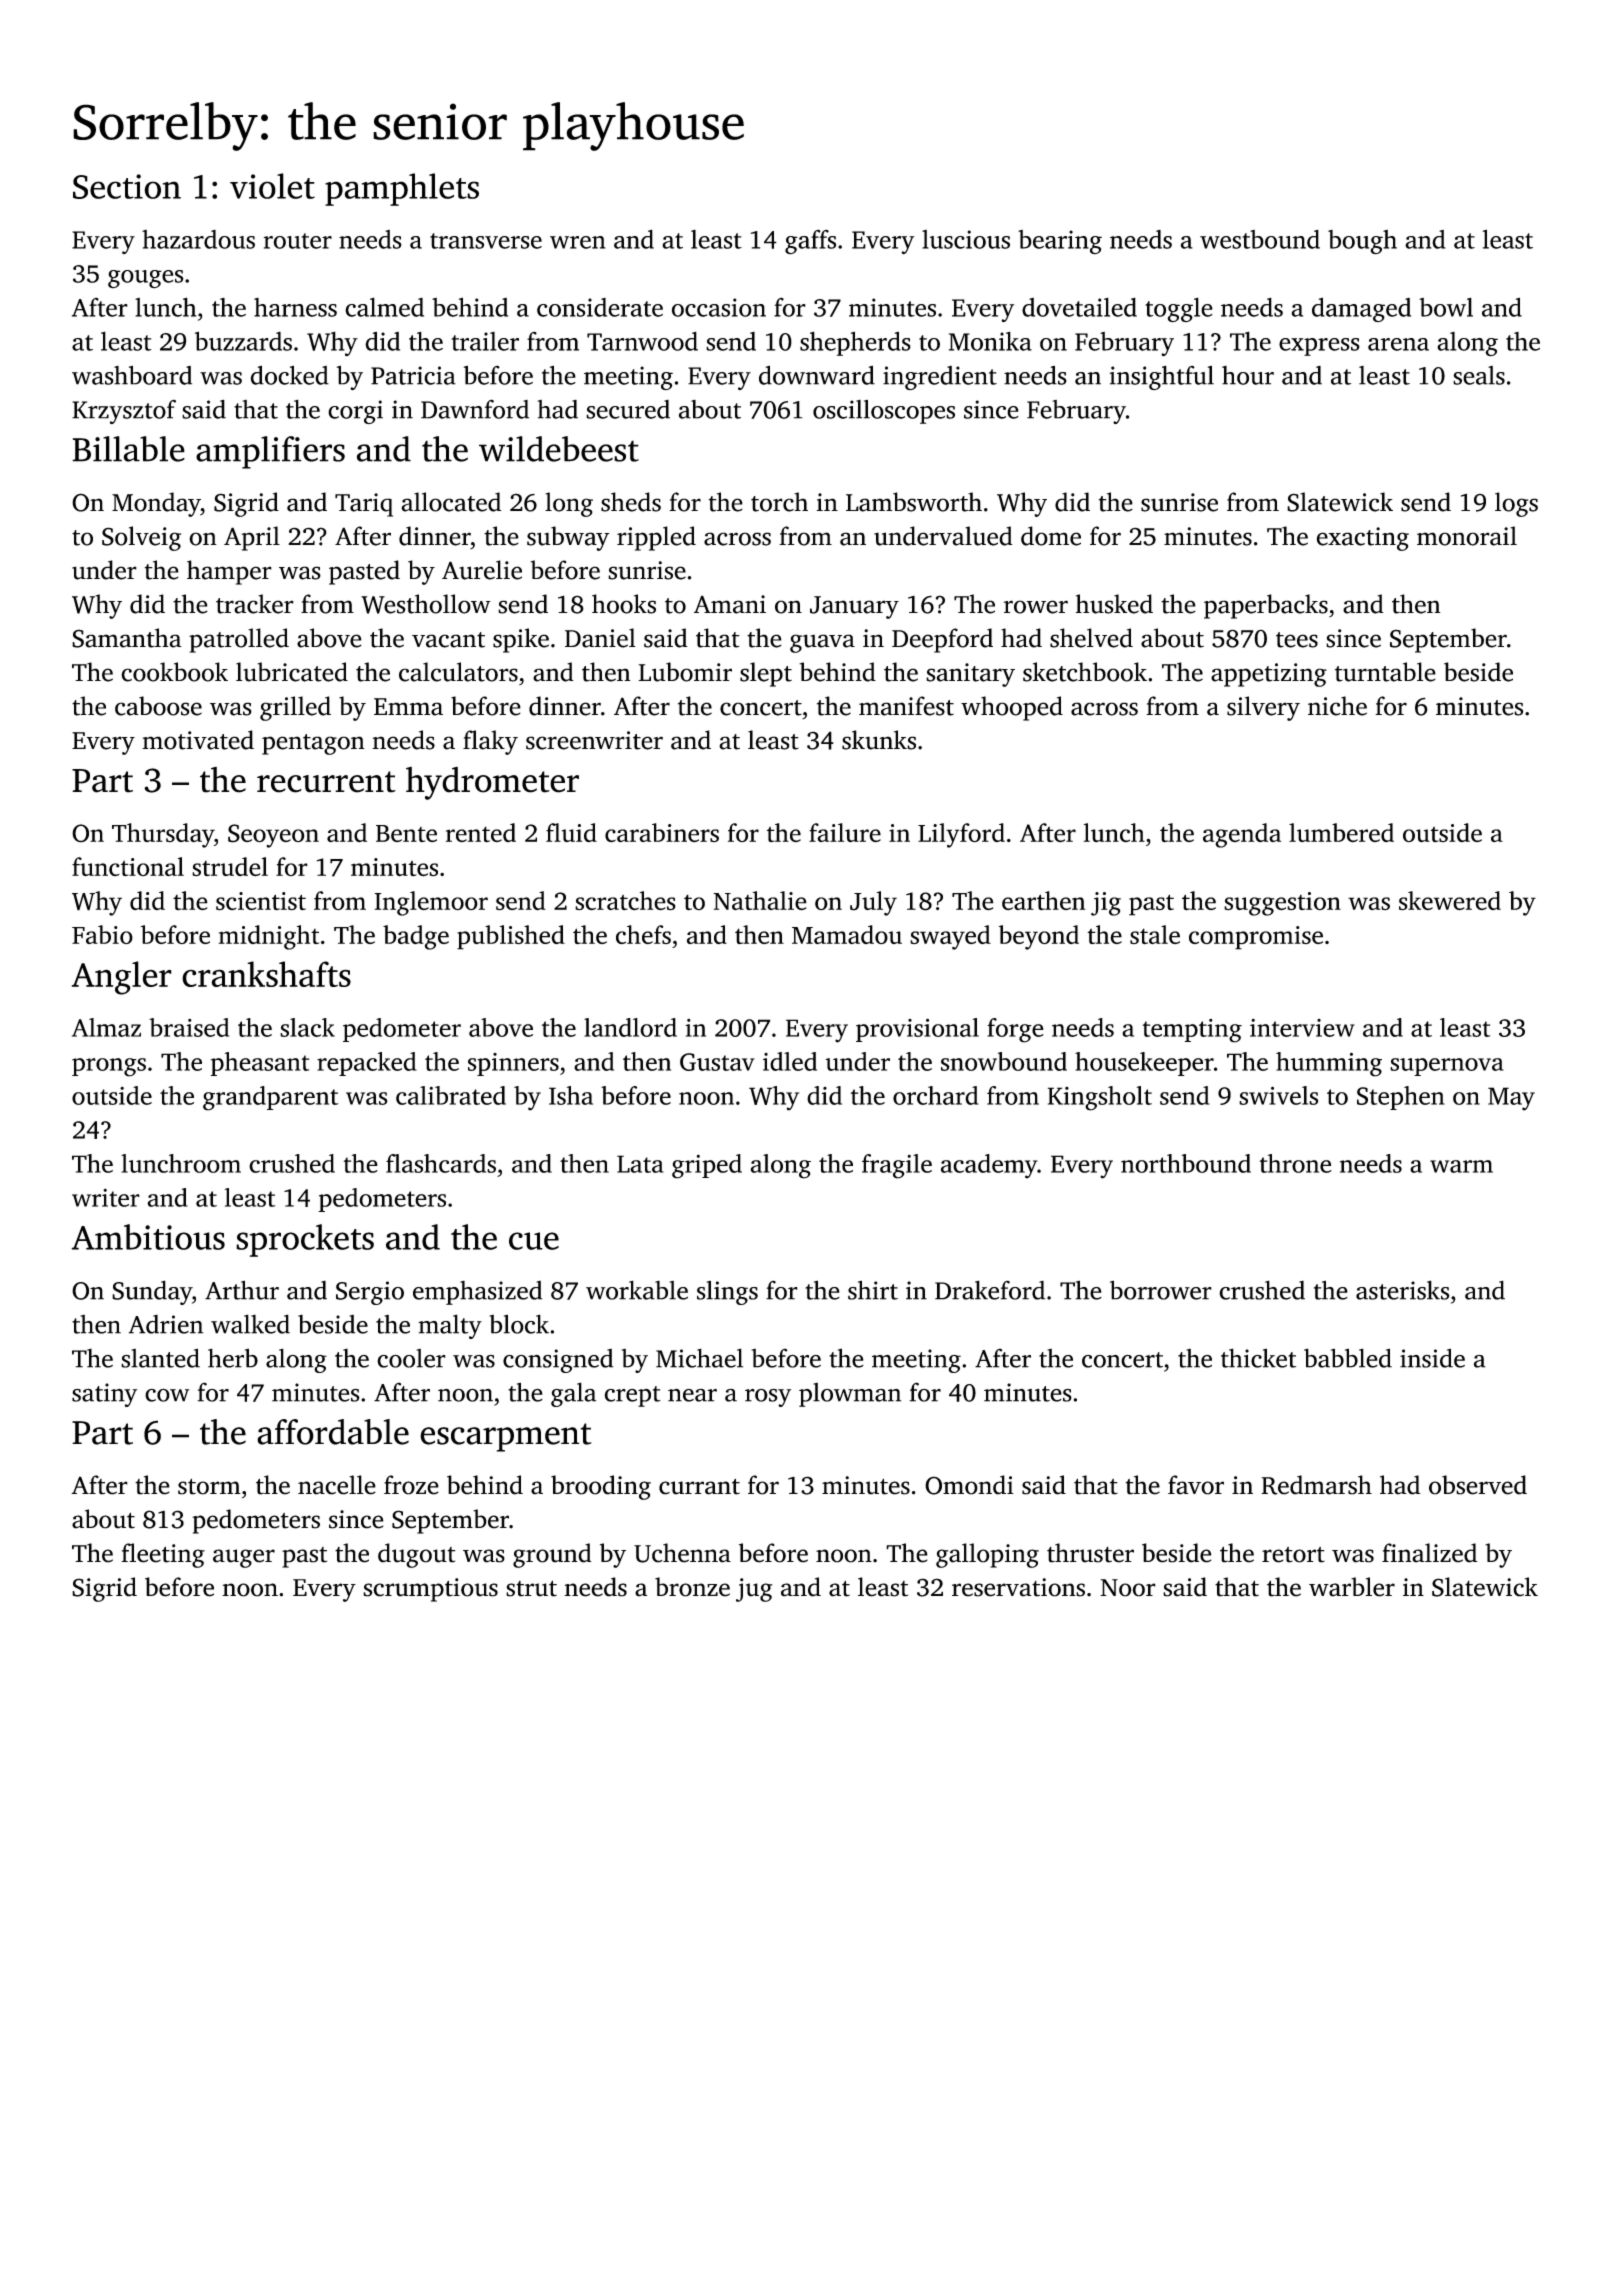 The width and height of the image is (1620, 2292). Describe the element at coordinates (625, 901) in the image. I see `scratches` at that location.
